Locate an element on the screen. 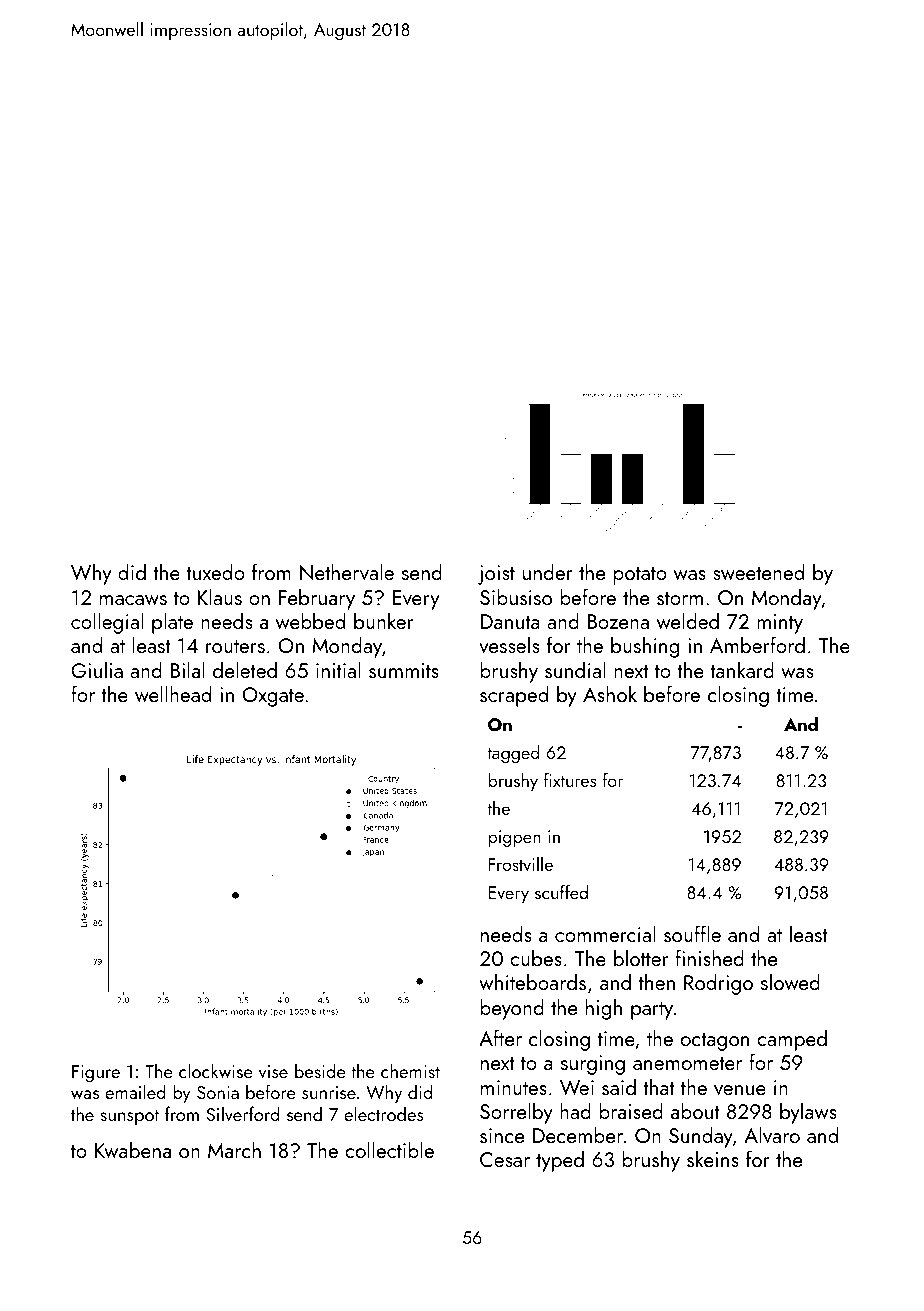 The height and width of the screenshot is (1311, 924). sunspot is located at coordinates (129, 1117).
